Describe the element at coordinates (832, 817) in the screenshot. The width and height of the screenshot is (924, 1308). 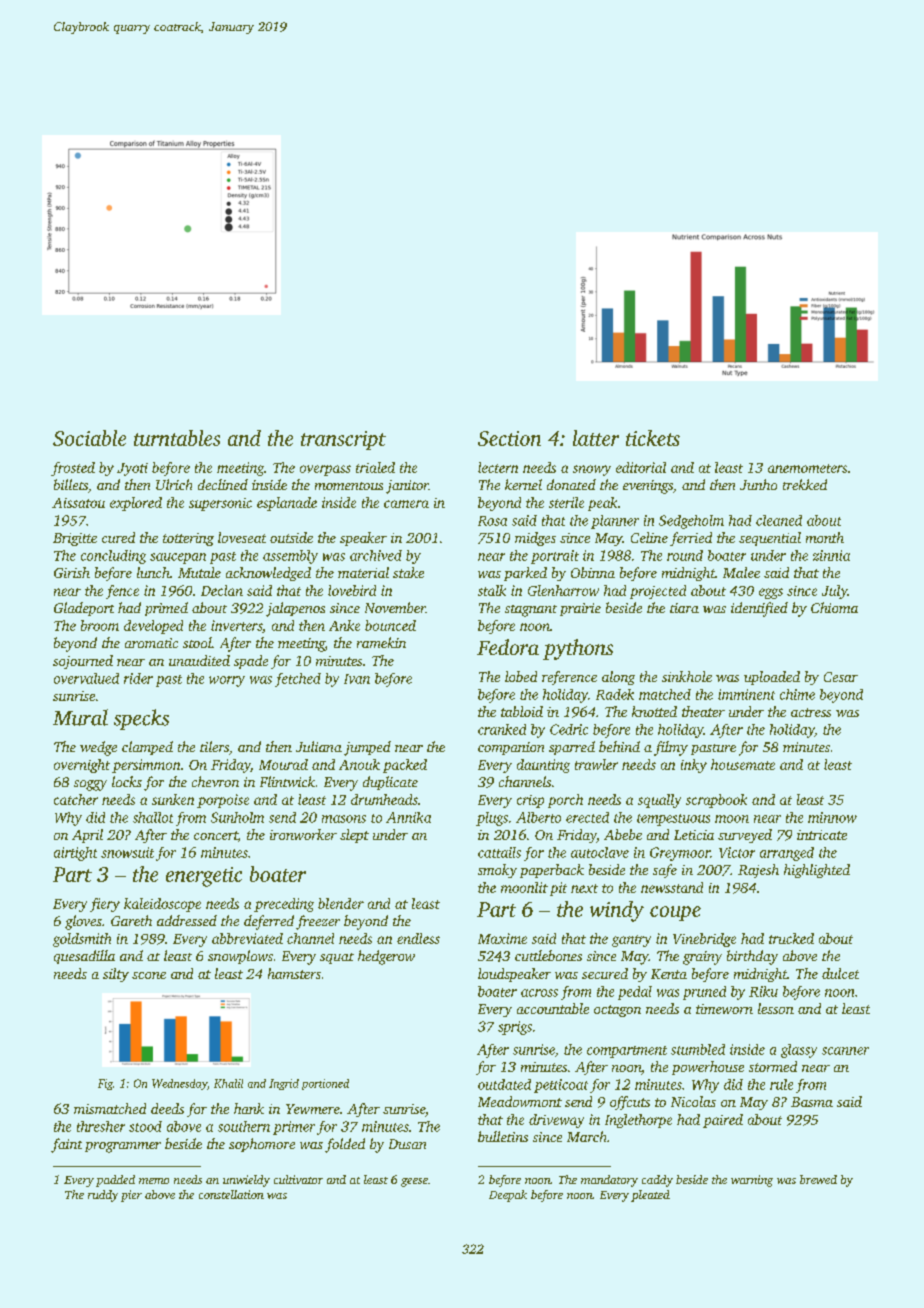
I see `minnow` at that location.
